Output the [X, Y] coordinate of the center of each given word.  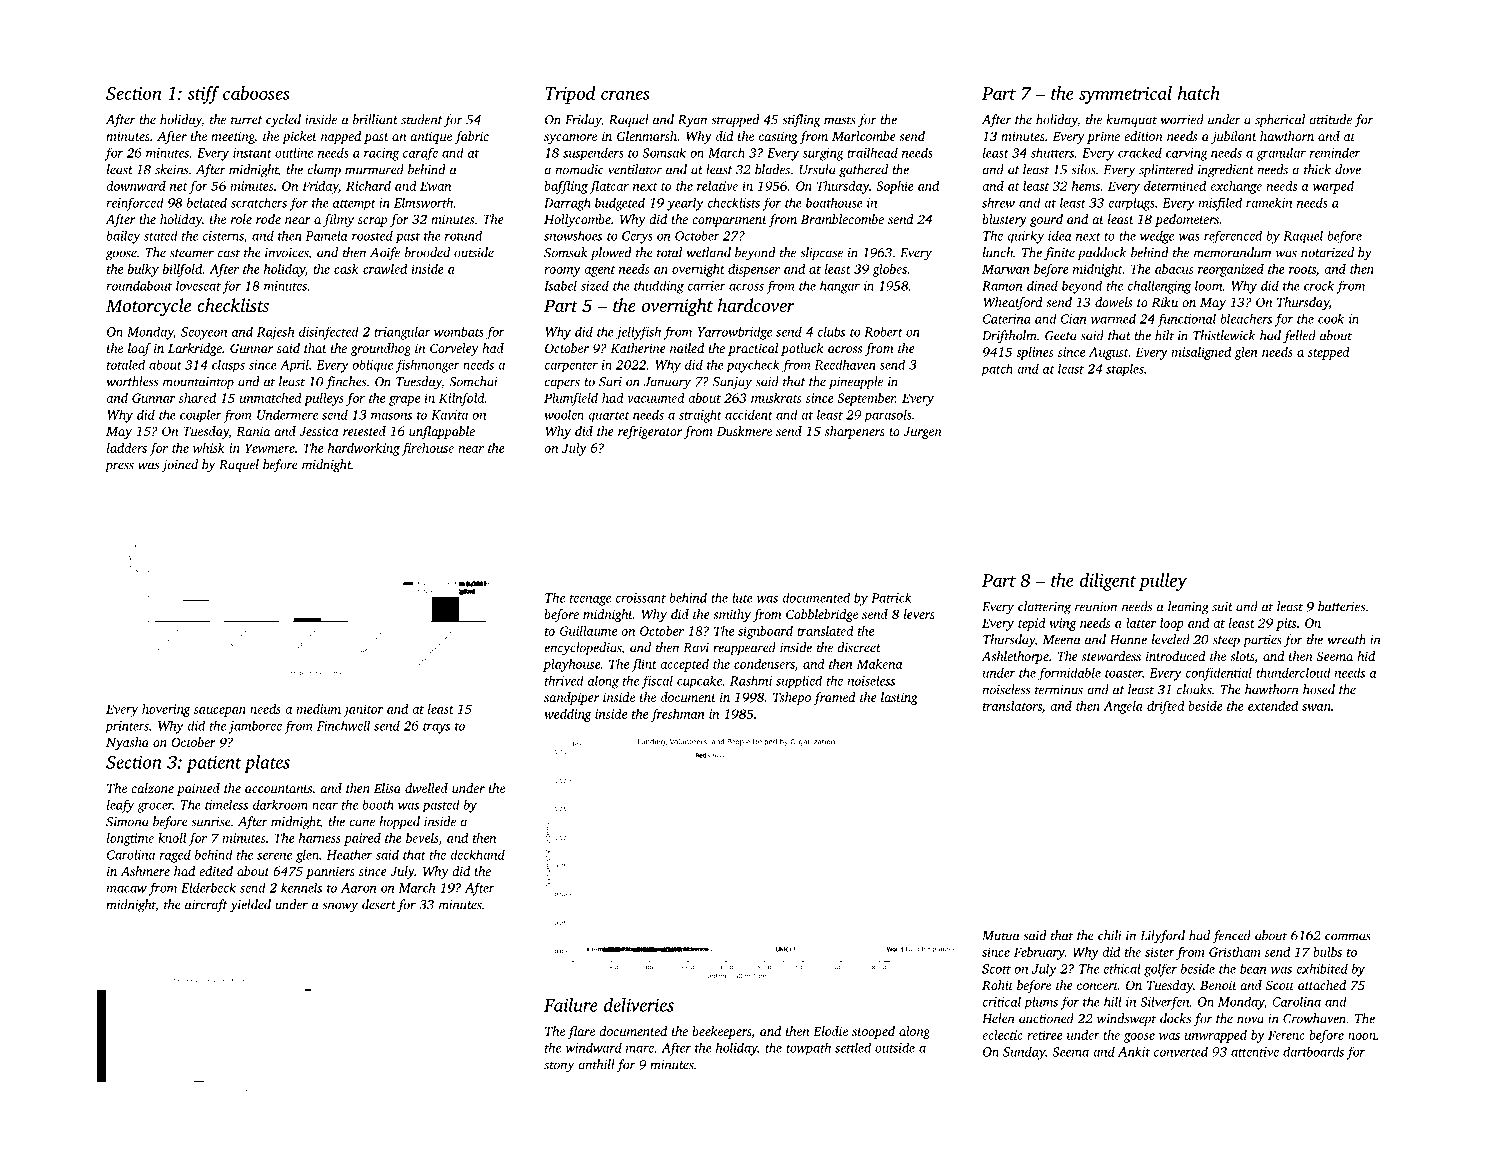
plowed [611, 253]
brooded [427, 252]
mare [640, 1049]
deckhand [477, 854]
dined [1042, 285]
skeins [171, 169]
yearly [685, 204]
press [119, 467]
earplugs [1131, 204]
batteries [1341, 606]
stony [559, 1067]
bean [1253, 968]
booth [378, 804]
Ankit [1134, 1051]
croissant [640, 598]
